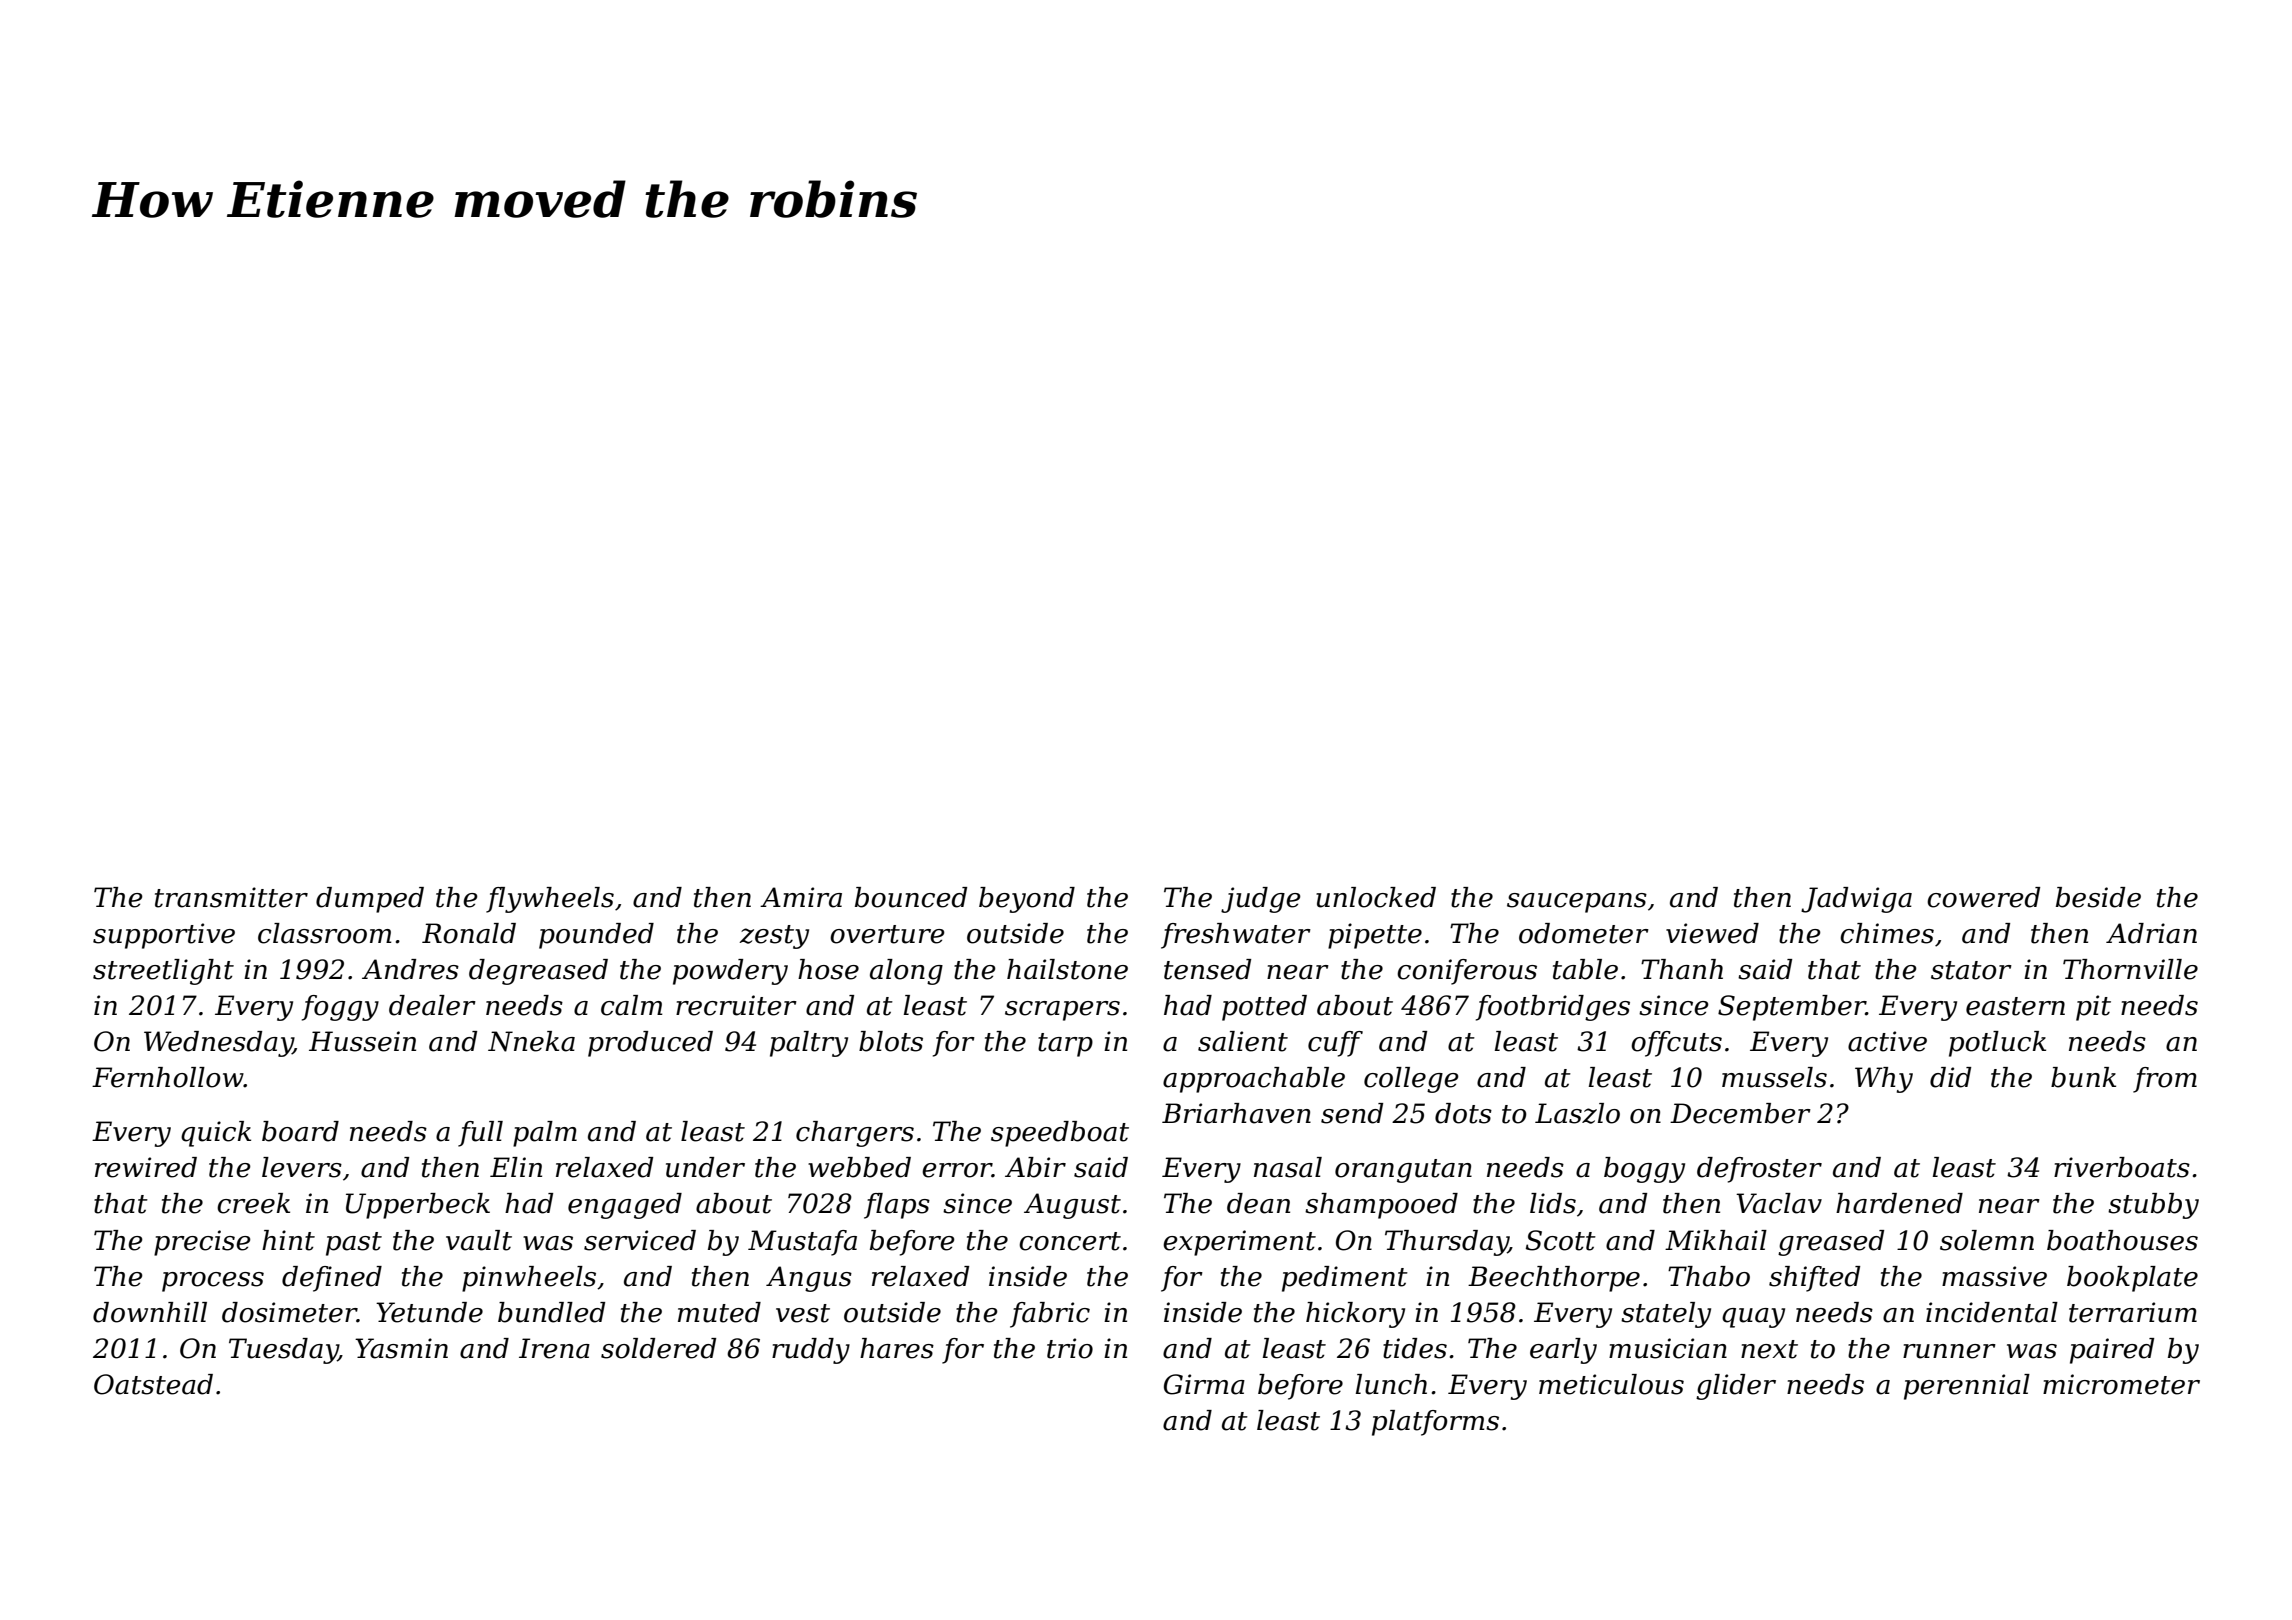 The height and width of the image is (1620, 2292). Describe the element at coordinates (401, 1348) in the image. I see `Yasmin` at that location.
